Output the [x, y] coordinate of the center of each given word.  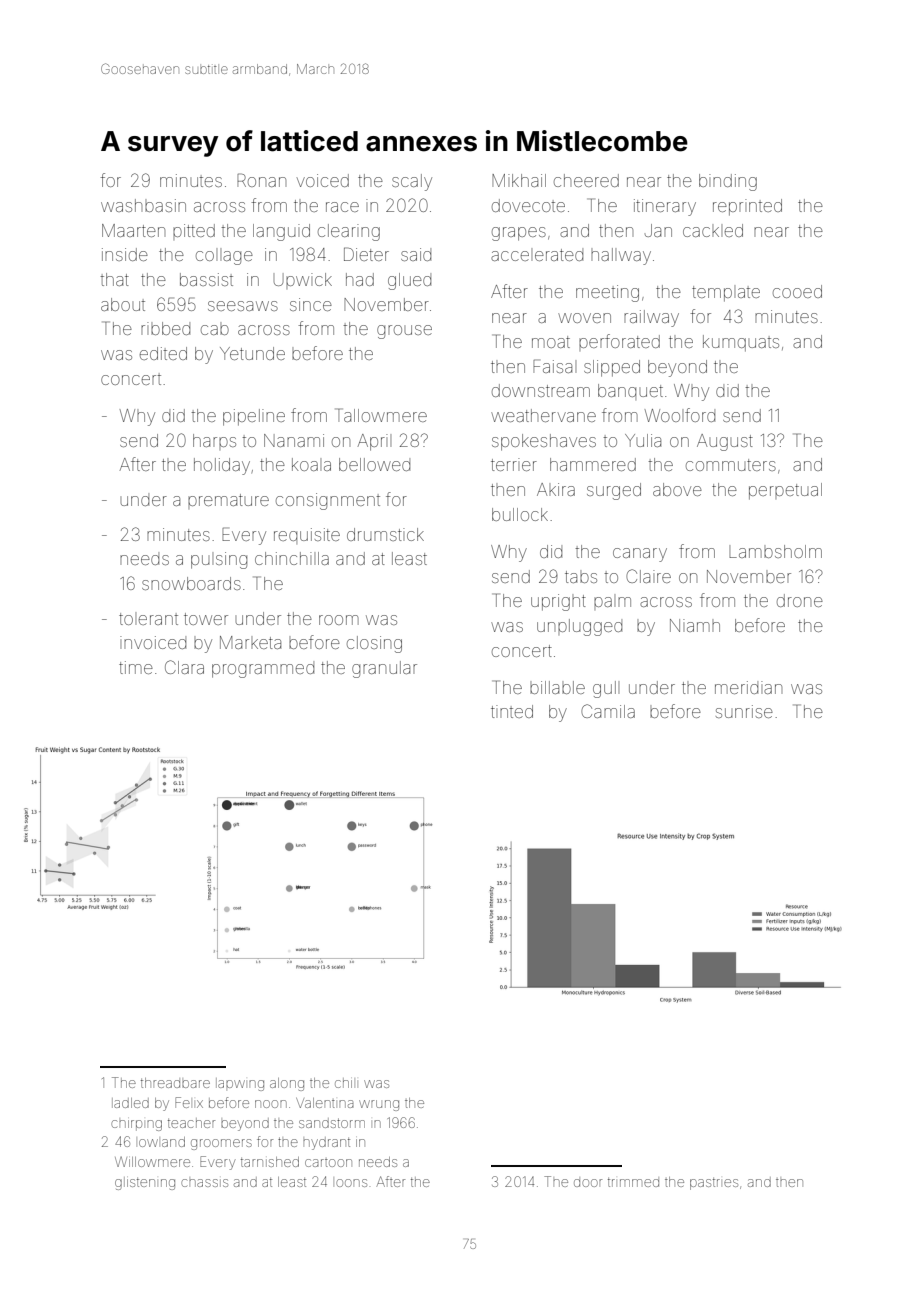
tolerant [148, 619]
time [136, 667]
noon [271, 1104]
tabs [581, 577]
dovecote [528, 205]
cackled [713, 230]
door [588, 1183]
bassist [206, 279]
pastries [714, 1184]
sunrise [744, 711]
